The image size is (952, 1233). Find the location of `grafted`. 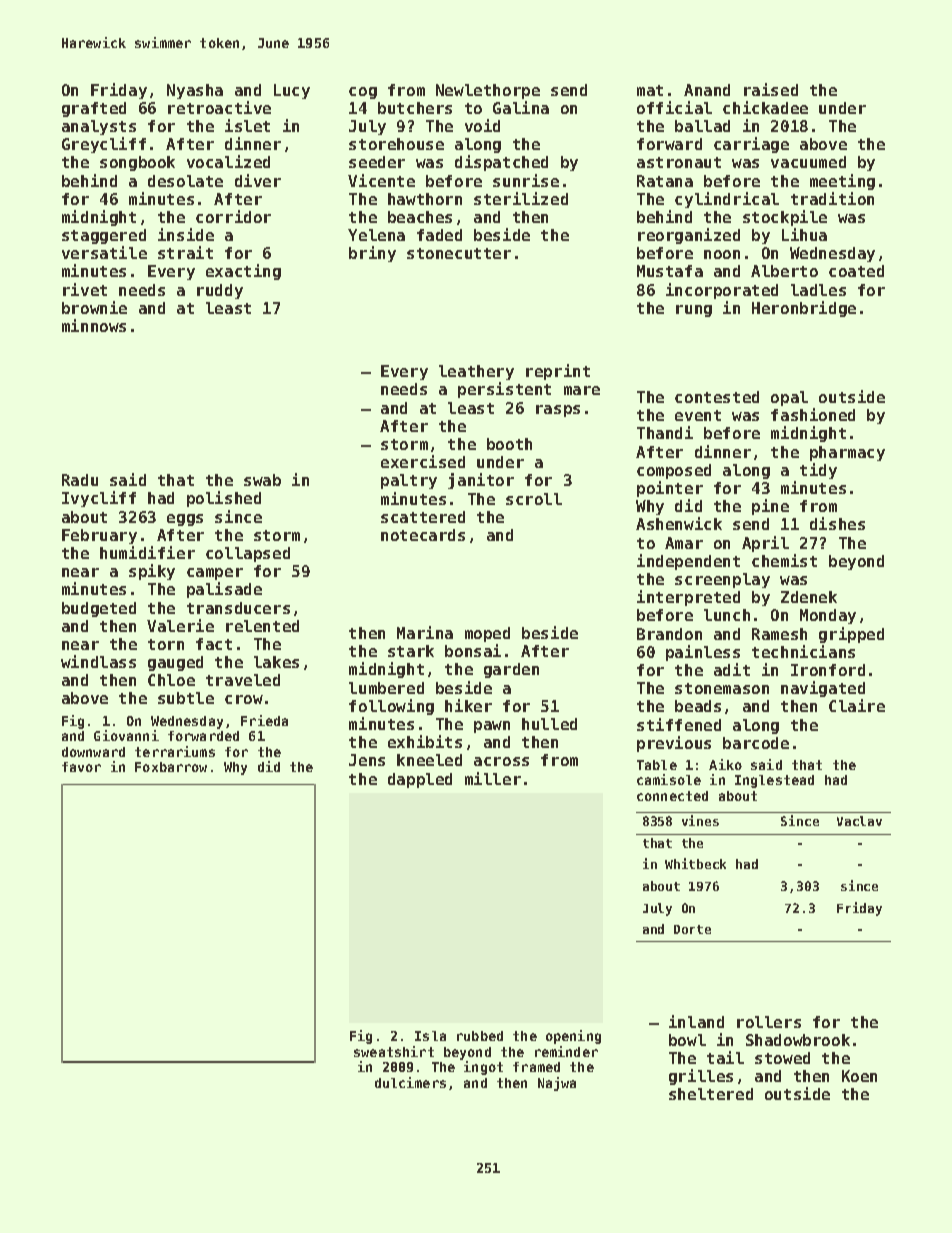

grafted is located at coordinates (94, 109).
